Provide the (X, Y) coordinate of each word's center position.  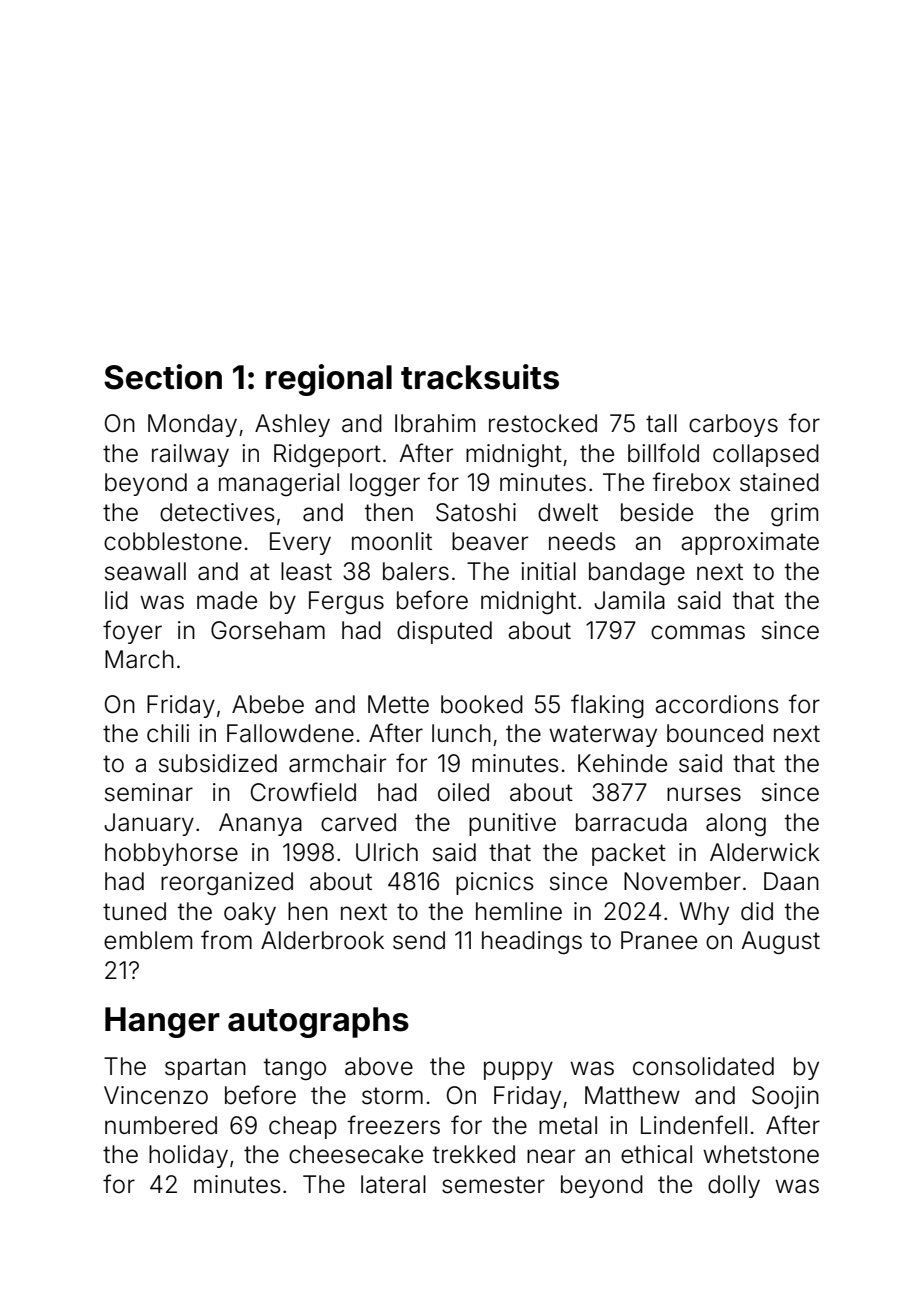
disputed (444, 632)
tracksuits (480, 377)
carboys (733, 425)
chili (168, 733)
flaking (607, 706)
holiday (188, 1156)
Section (163, 377)
